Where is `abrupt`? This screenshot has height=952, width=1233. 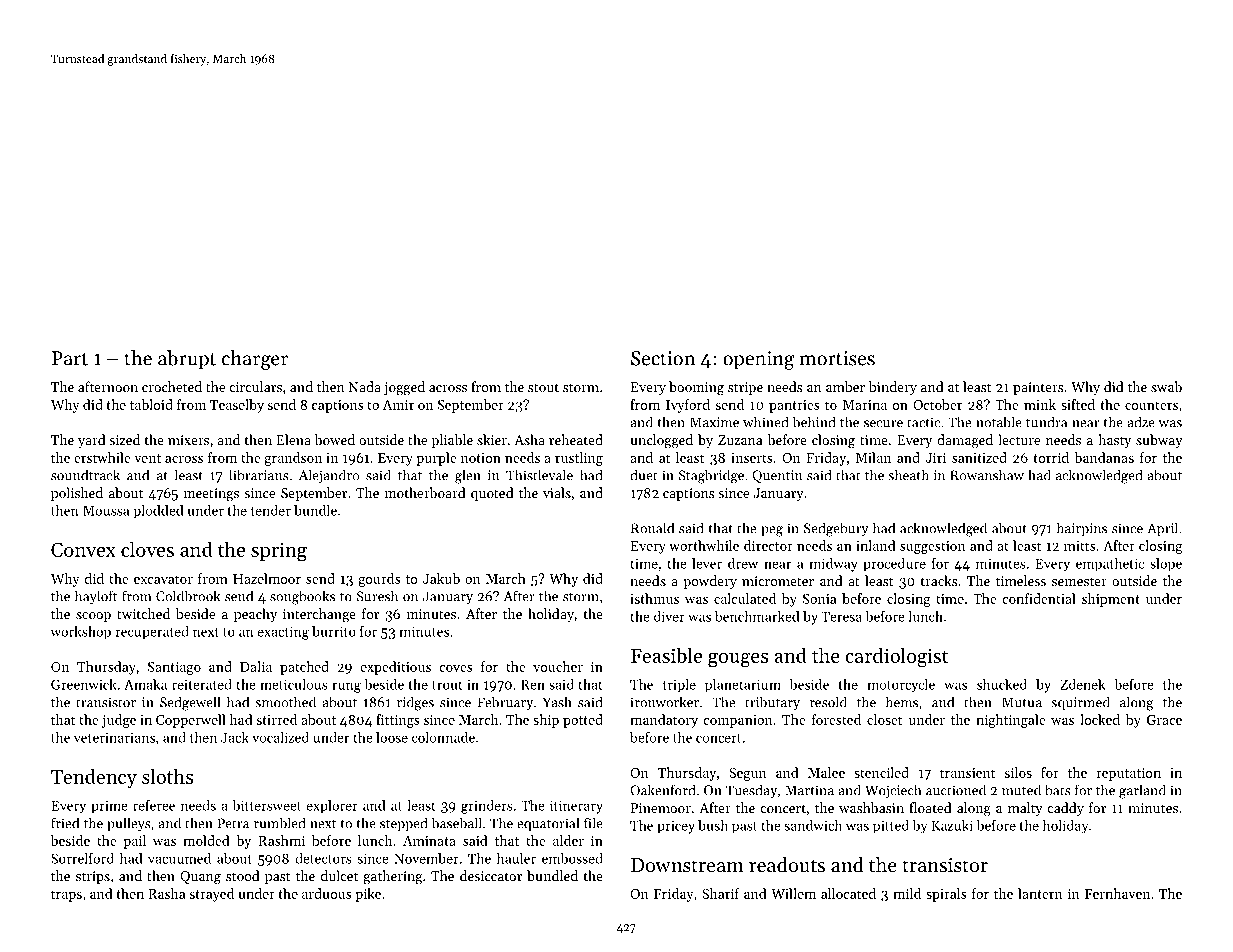
abrupt is located at coordinates (187, 360).
